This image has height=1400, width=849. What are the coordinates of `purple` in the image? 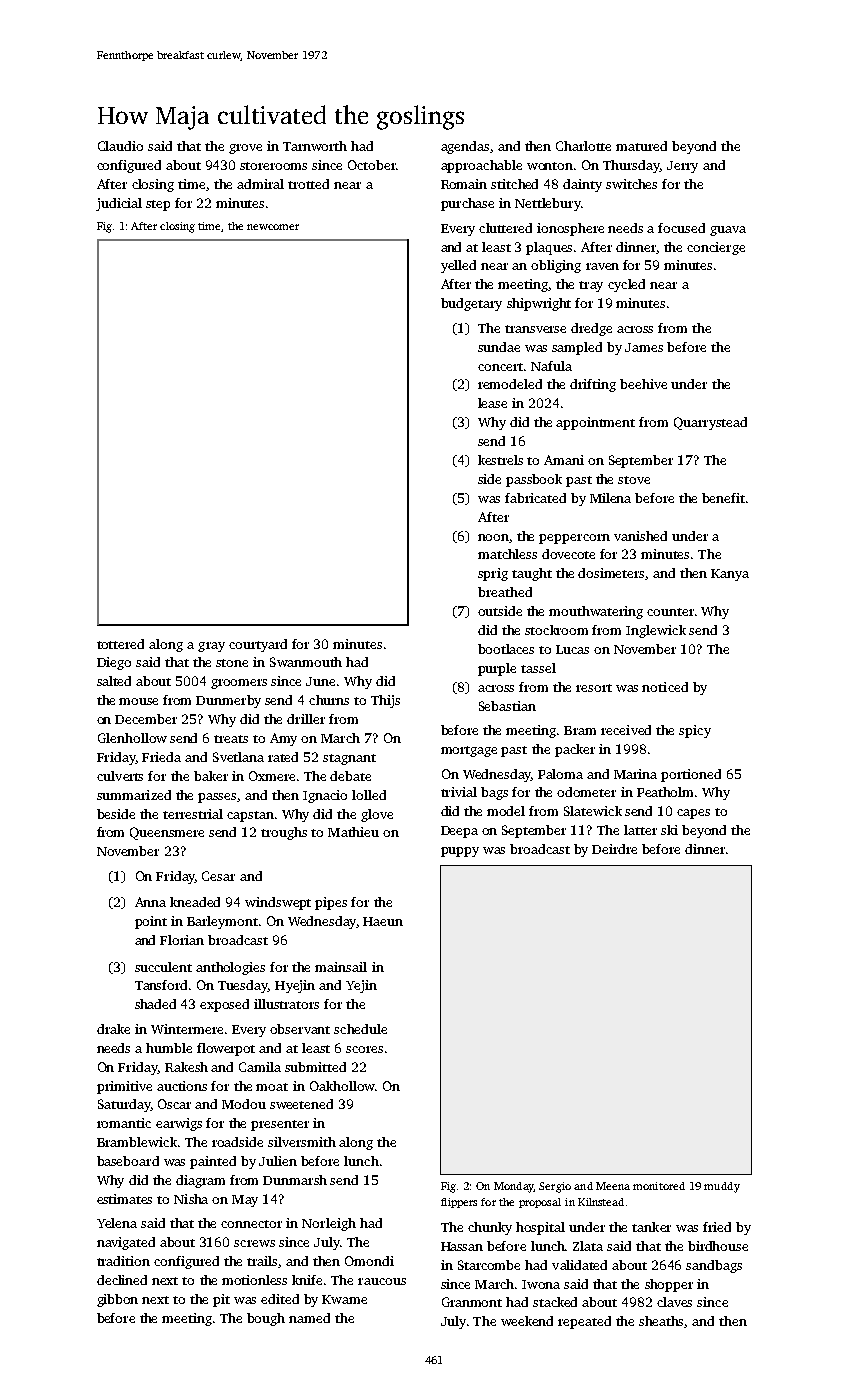 It's located at (497, 669).
